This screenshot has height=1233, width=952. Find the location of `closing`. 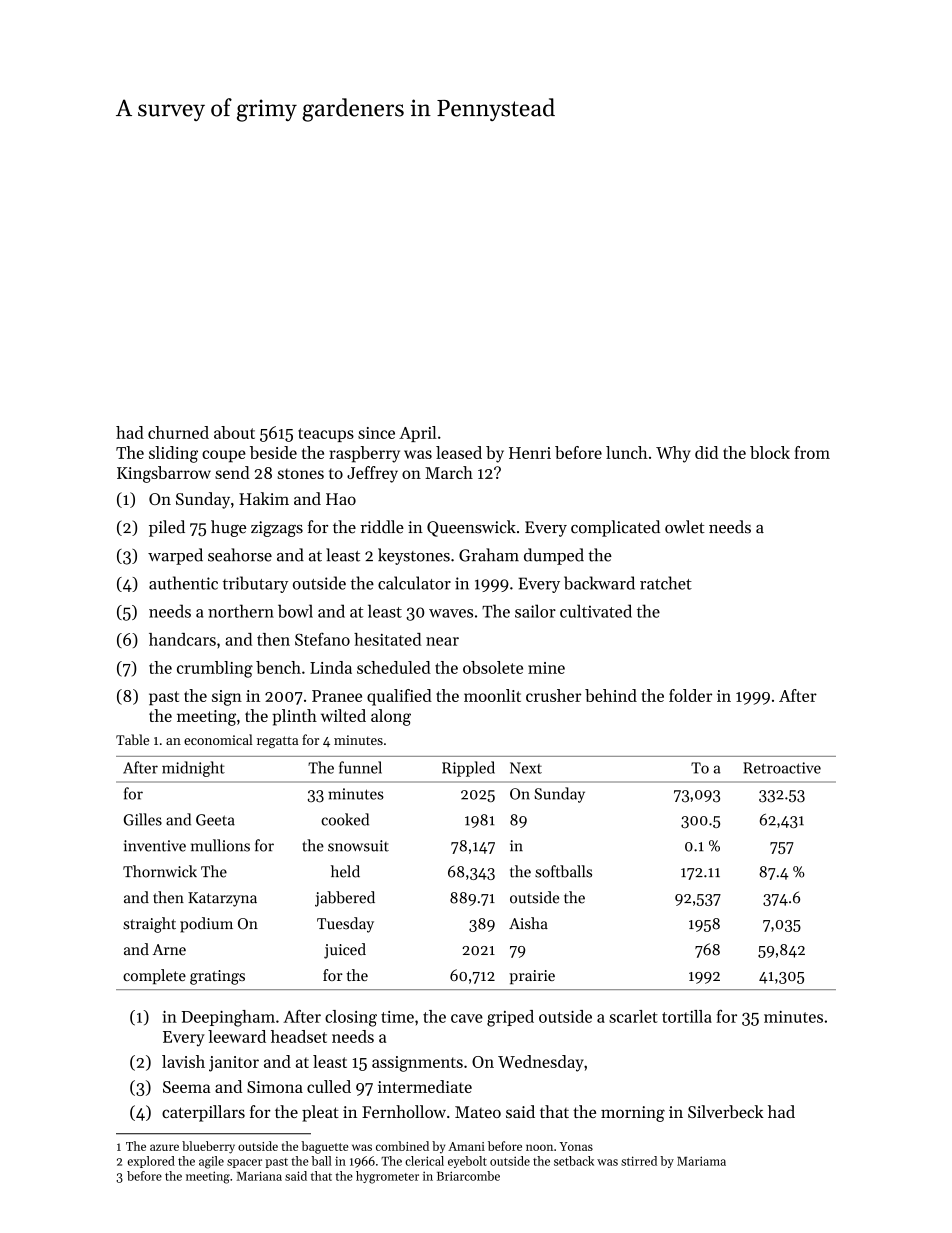

closing is located at coordinates (351, 1018).
